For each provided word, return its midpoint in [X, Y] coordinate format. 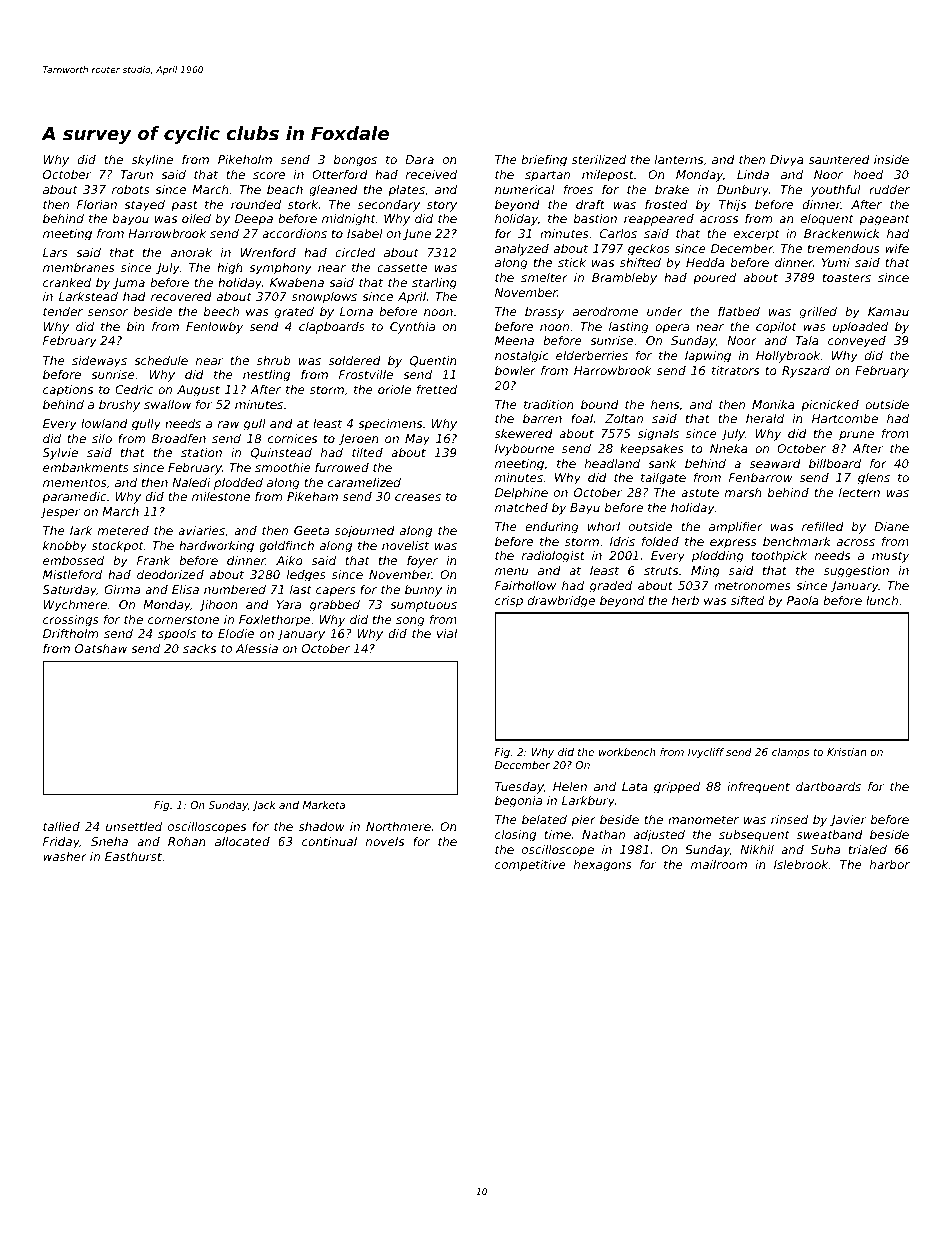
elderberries [592, 355]
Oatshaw [101, 648]
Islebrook [801, 864]
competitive [530, 866]
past [184, 206]
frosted [666, 204]
